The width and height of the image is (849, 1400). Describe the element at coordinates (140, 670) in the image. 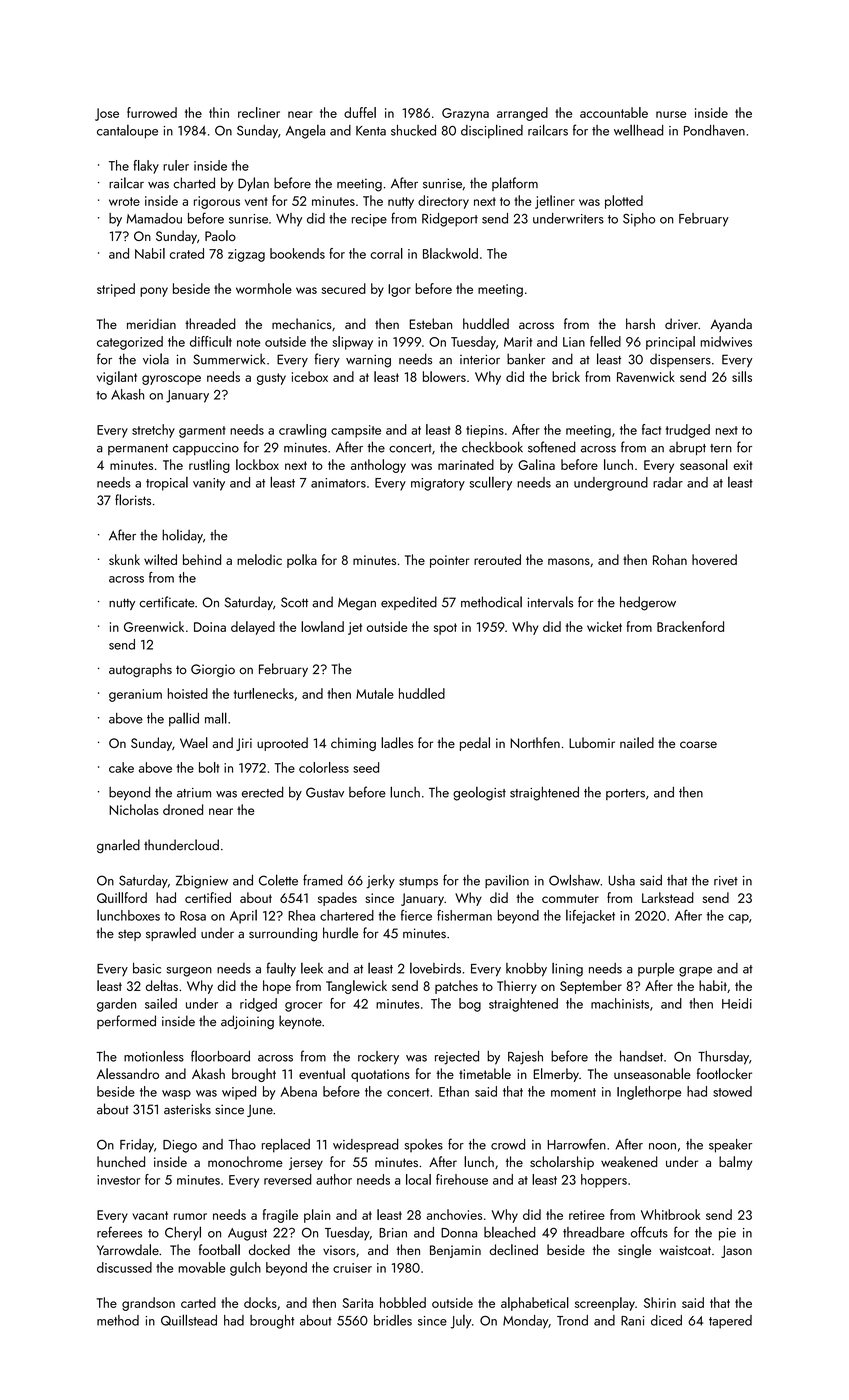

I see `autographs` at that location.
